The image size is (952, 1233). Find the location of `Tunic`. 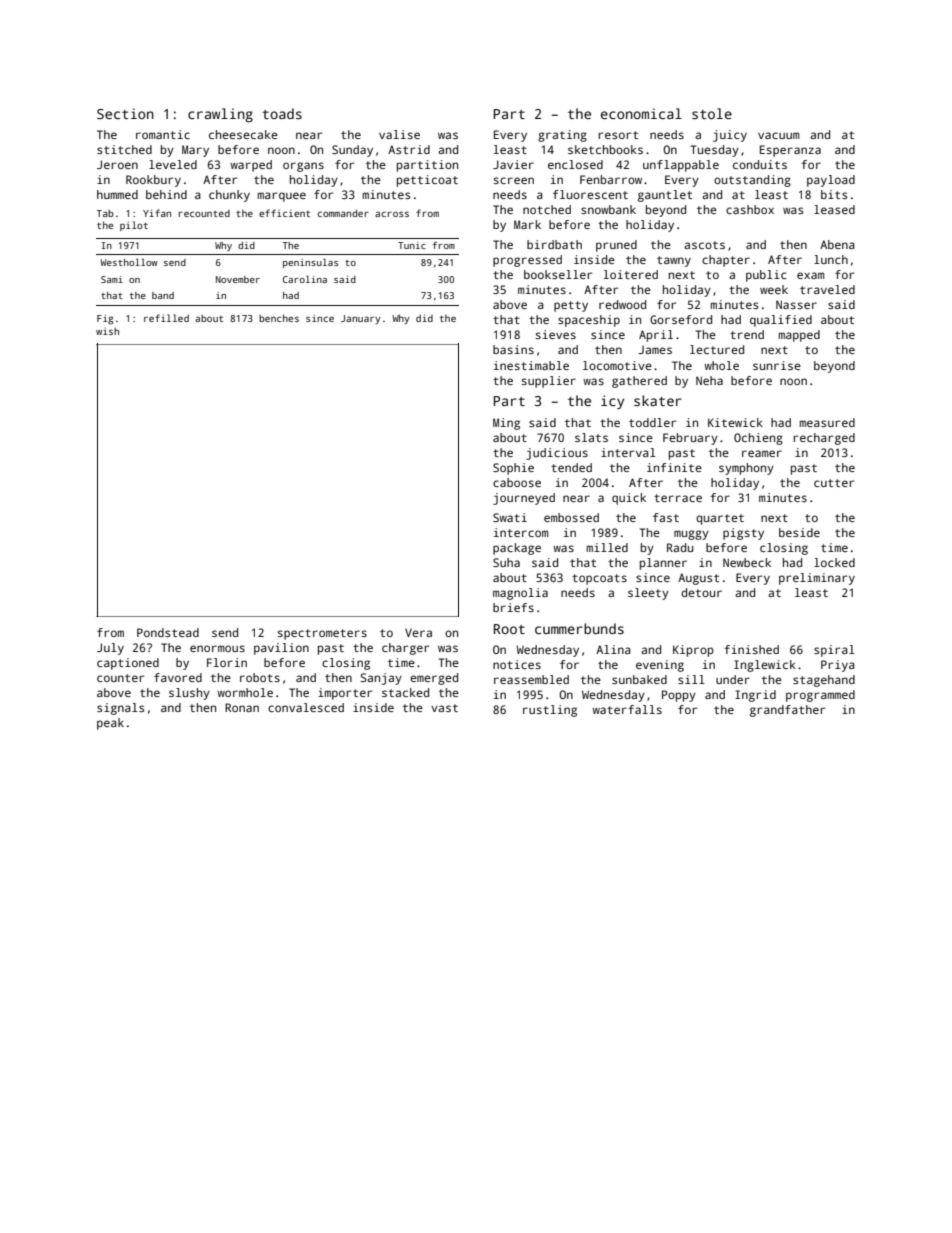

Tunic is located at coordinates (412, 245).
